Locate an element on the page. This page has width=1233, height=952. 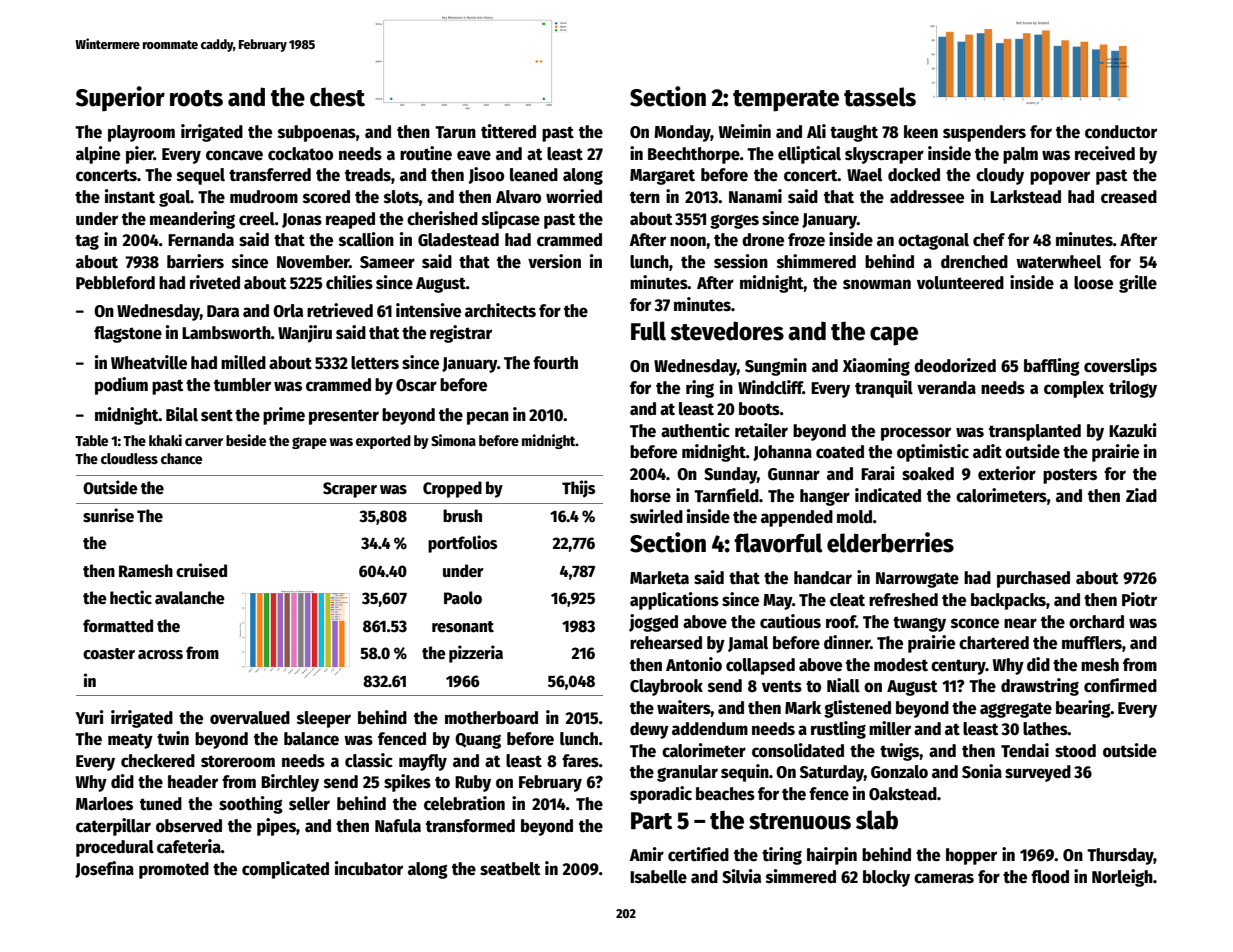
cape is located at coordinates (894, 336).
